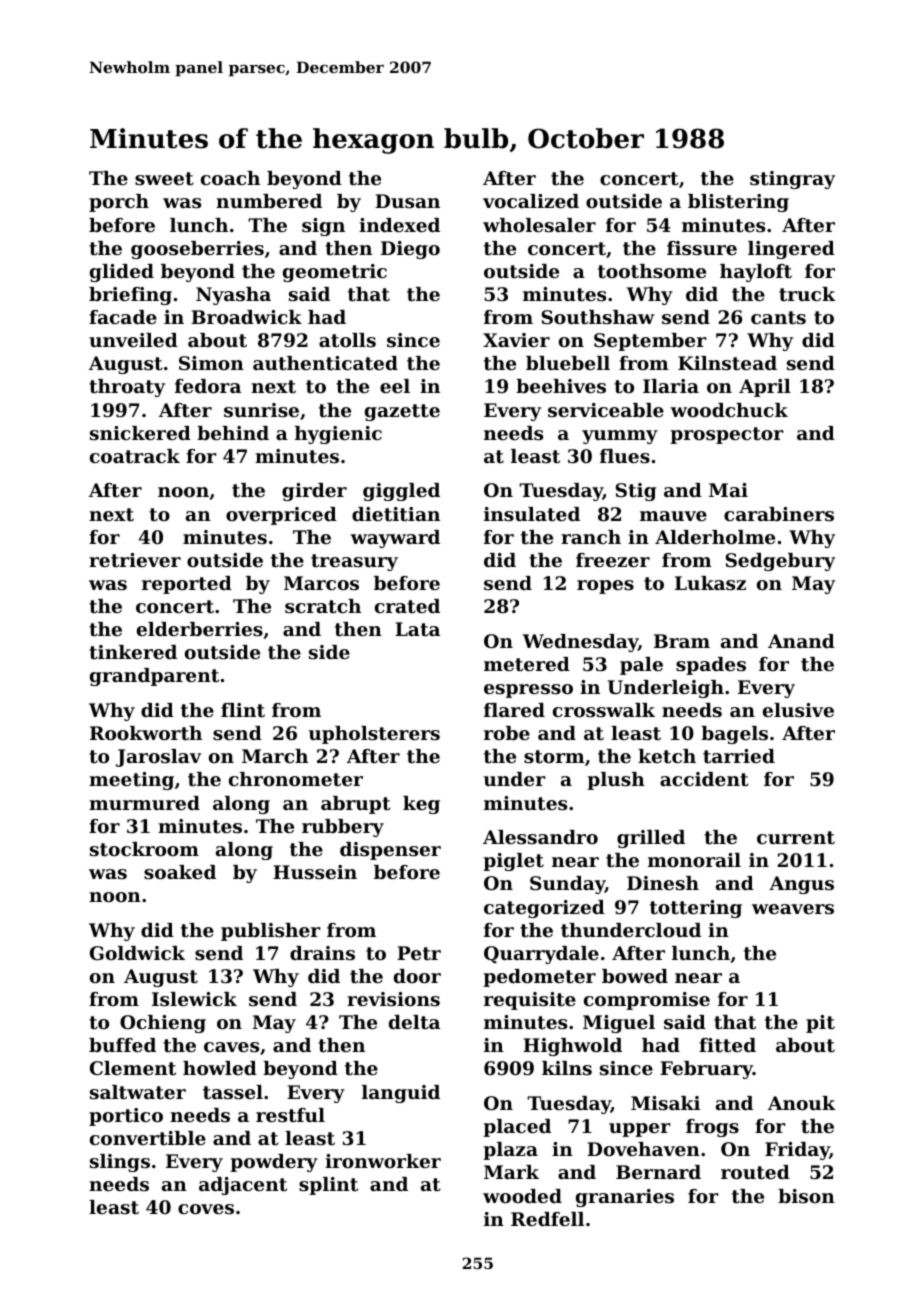 This screenshot has width=924, height=1308. What do you see at coordinates (710, 583) in the screenshot?
I see `Lukasz` at bounding box center [710, 583].
